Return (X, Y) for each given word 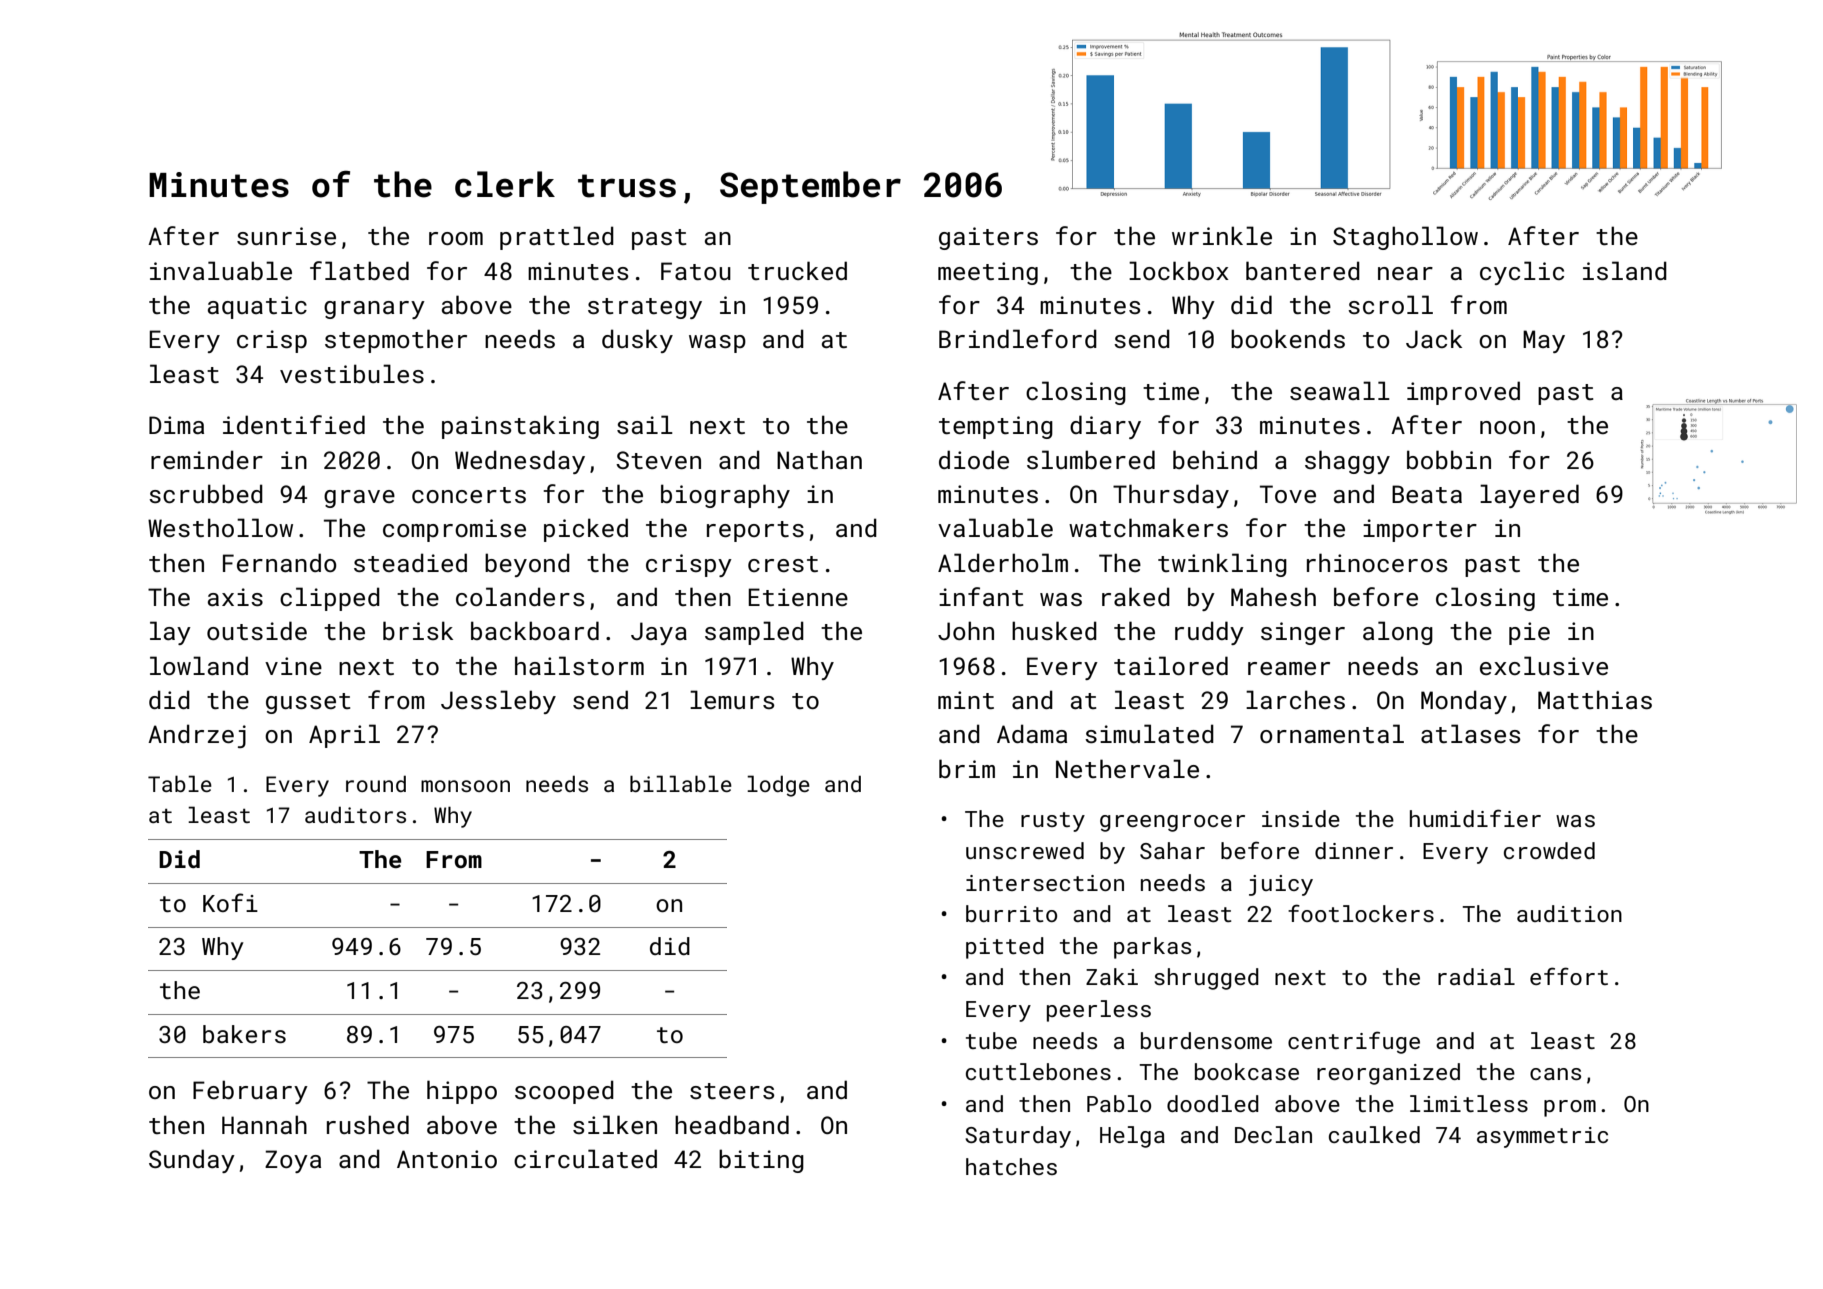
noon (1507, 427)
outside (257, 630)
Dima (176, 425)
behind (1215, 459)
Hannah (264, 1124)
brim (967, 768)
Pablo (1119, 1103)
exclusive (1544, 665)
